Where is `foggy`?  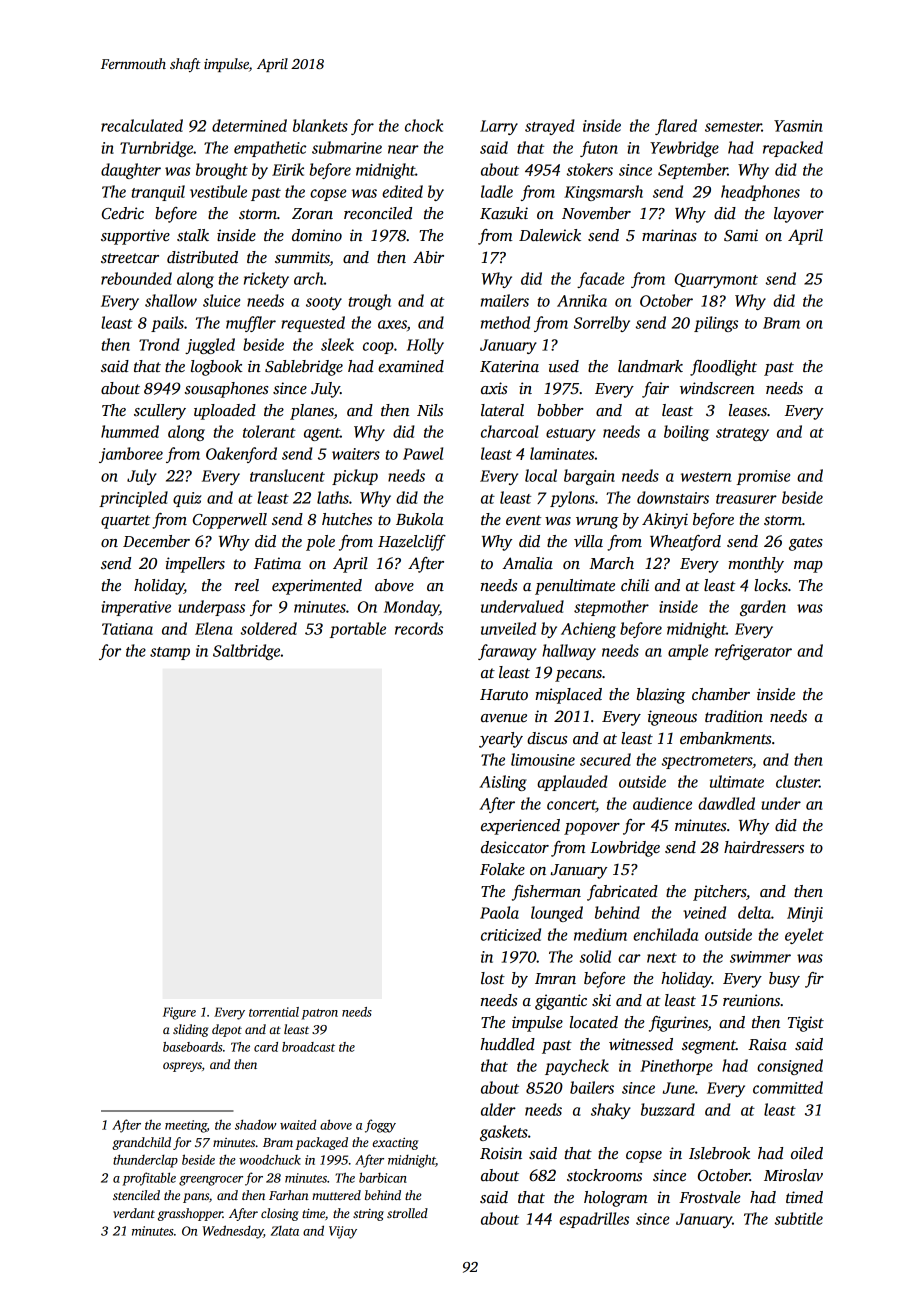
foggy is located at coordinates (380, 1126).
